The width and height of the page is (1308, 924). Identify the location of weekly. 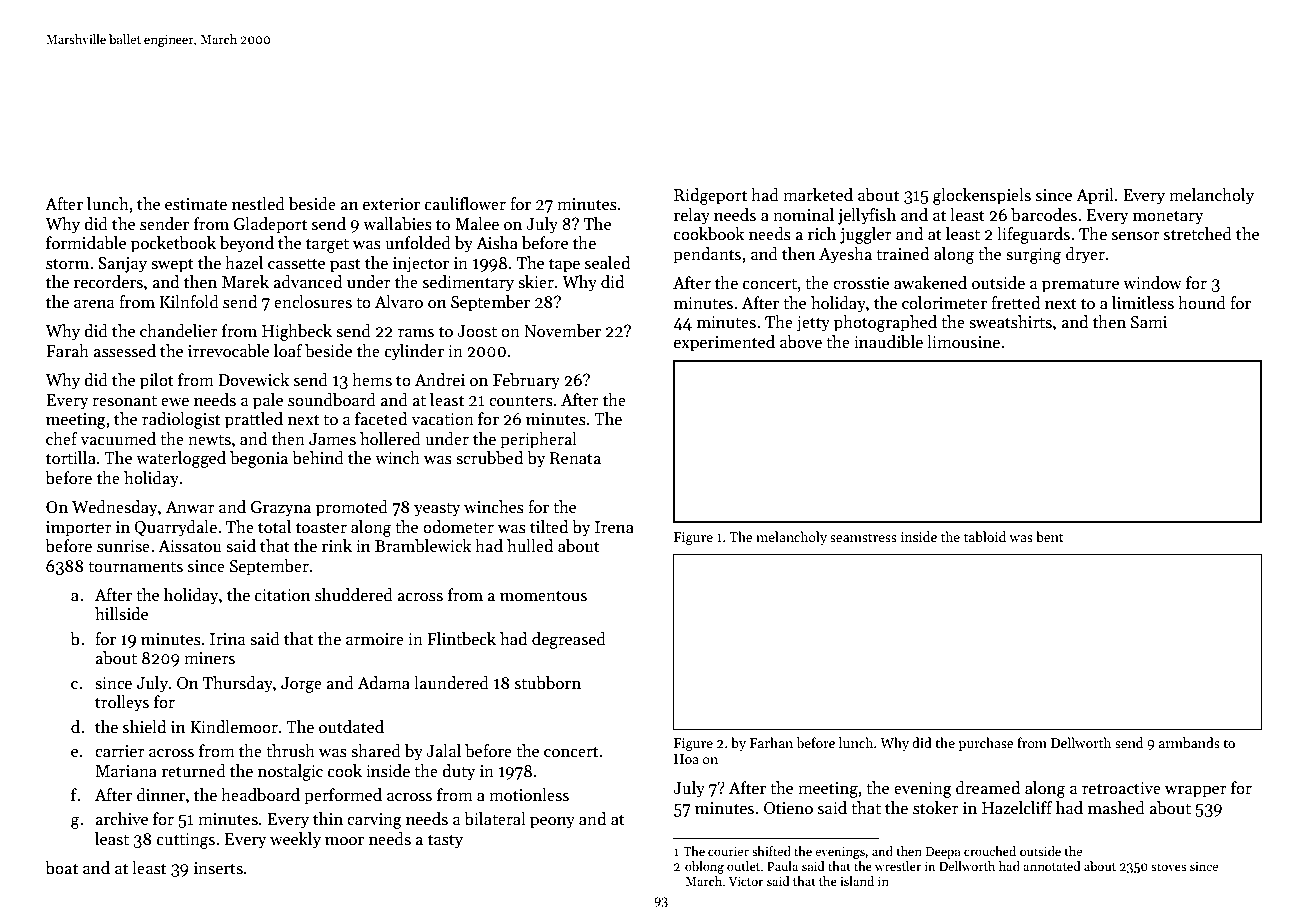
(295, 840).
